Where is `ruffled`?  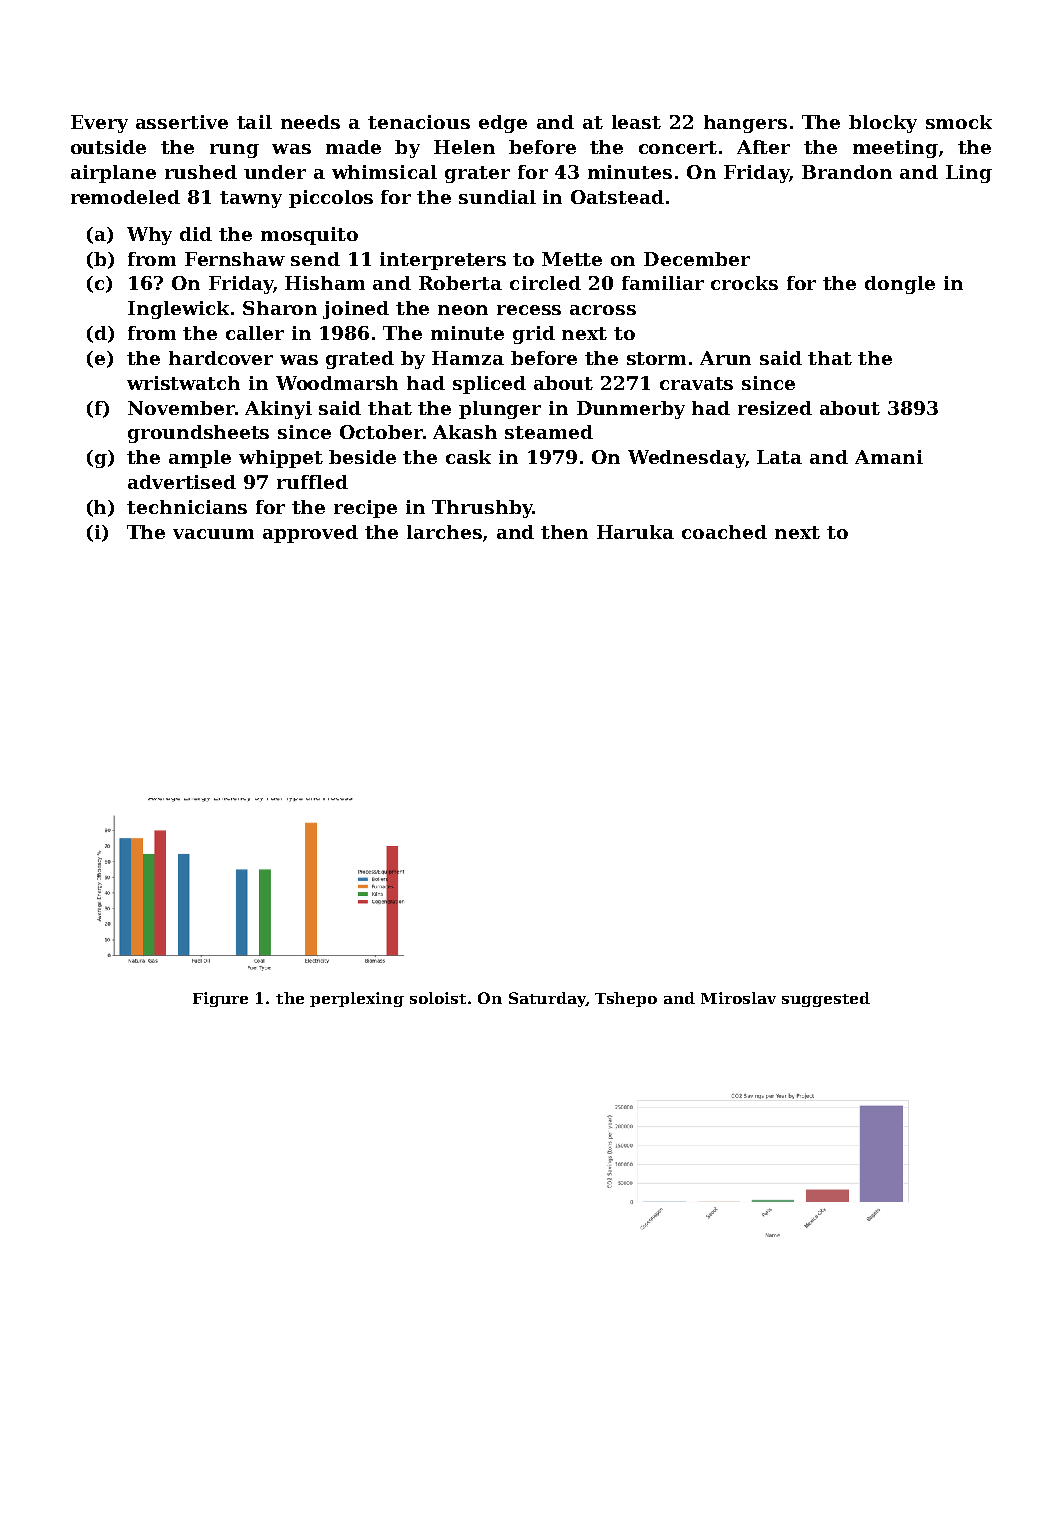
ruffled is located at coordinates (312, 482).
